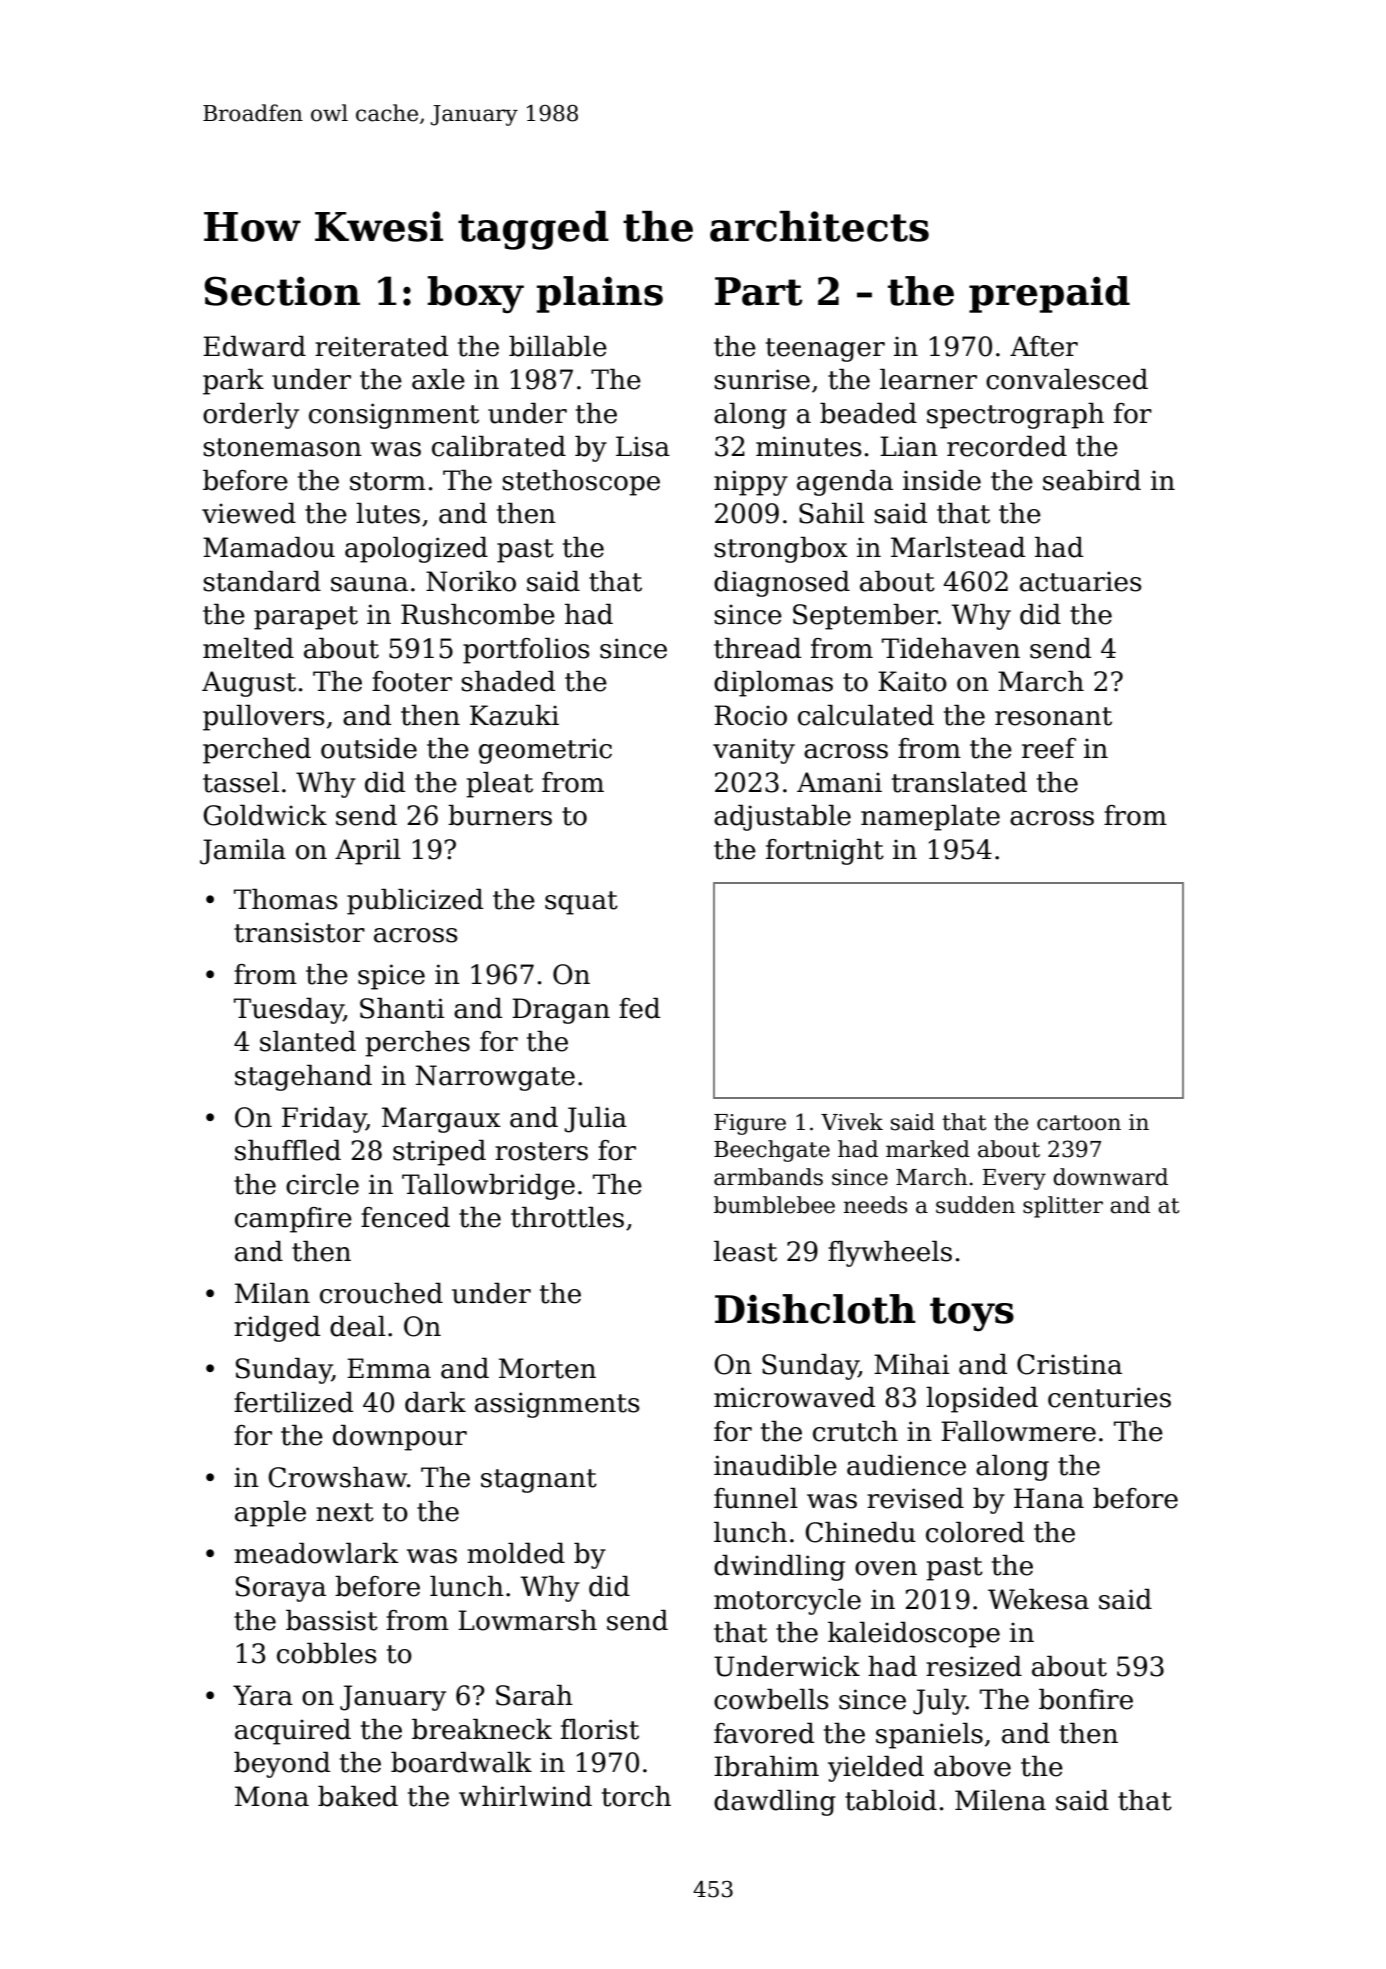 This screenshot has width=1386, height=1969. What do you see at coordinates (1049, 294) in the screenshot?
I see `prepaid` at bounding box center [1049, 294].
